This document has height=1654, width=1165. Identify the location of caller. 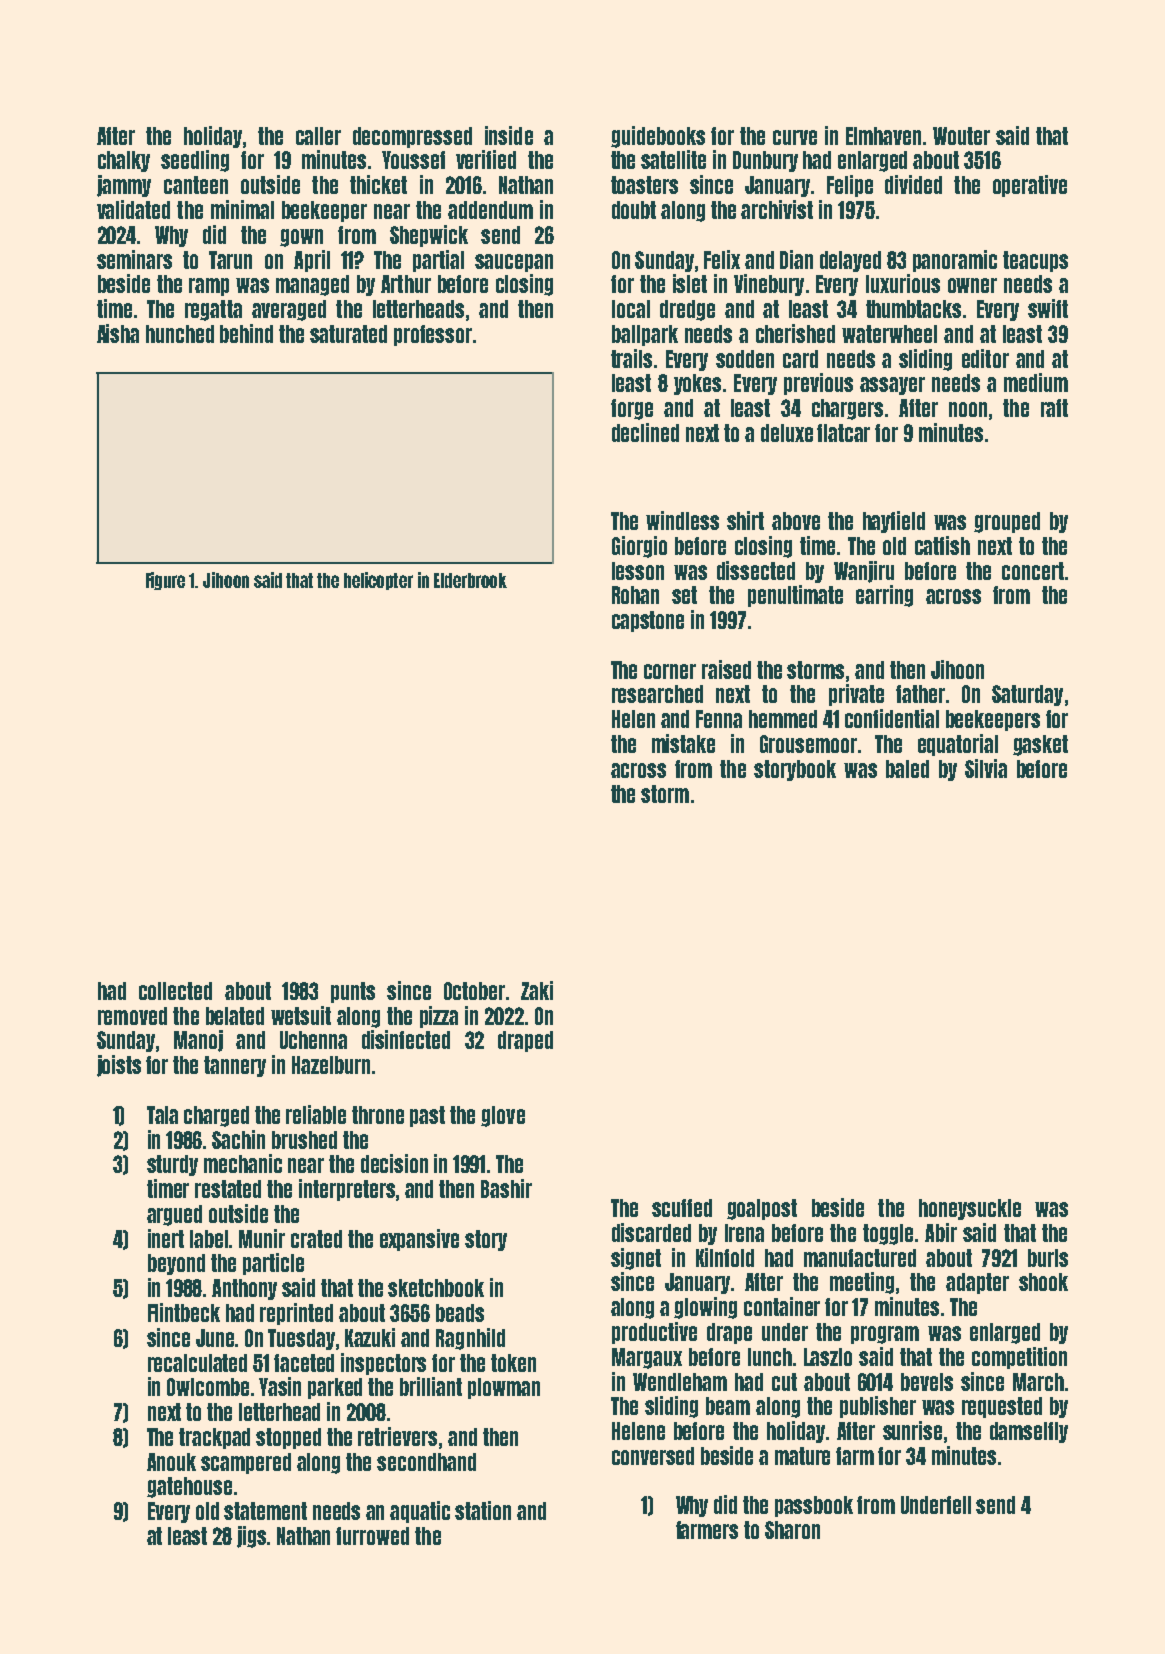
(318, 136).
